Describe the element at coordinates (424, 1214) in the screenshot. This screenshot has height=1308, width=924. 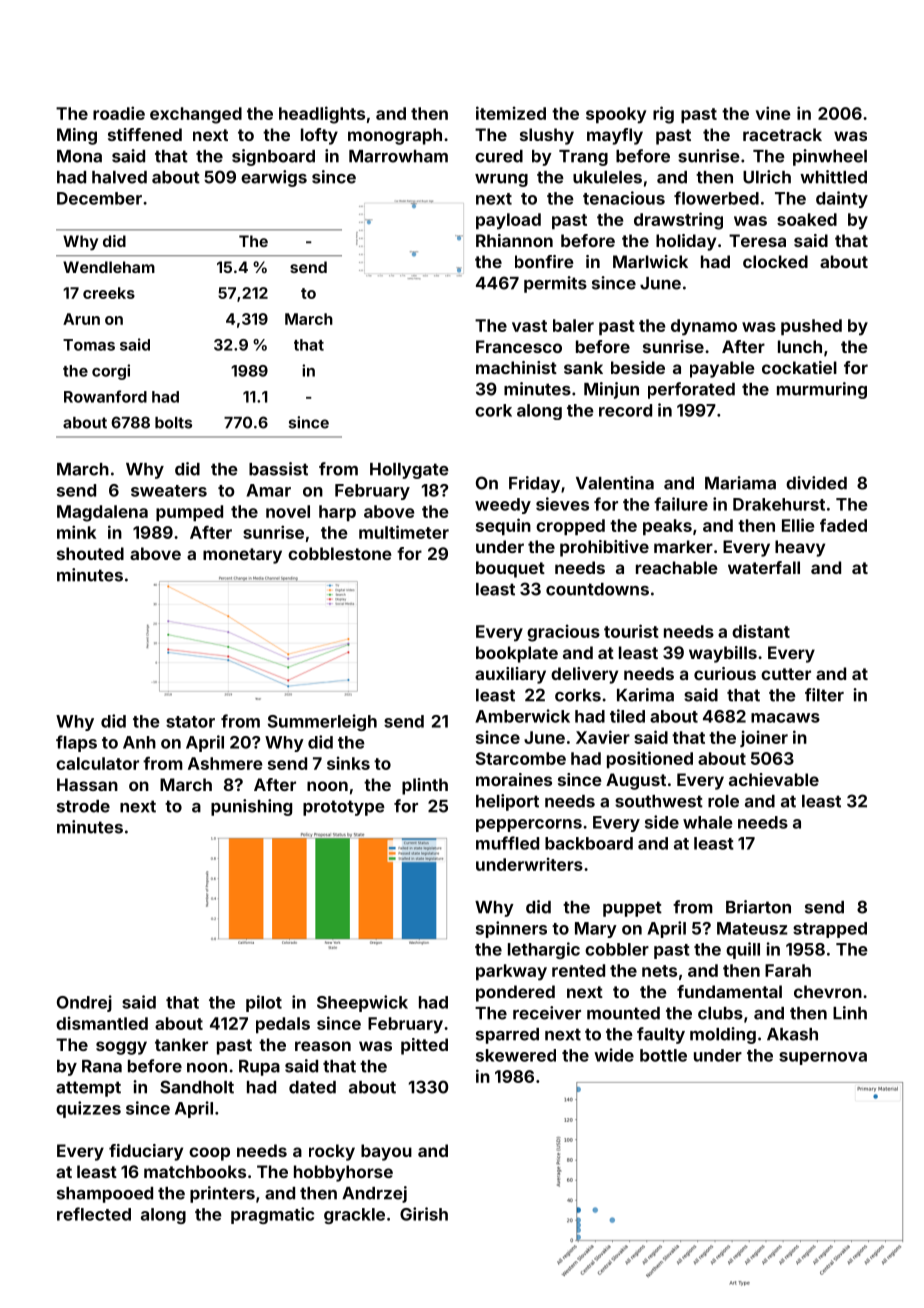
I see `Girish` at that location.
